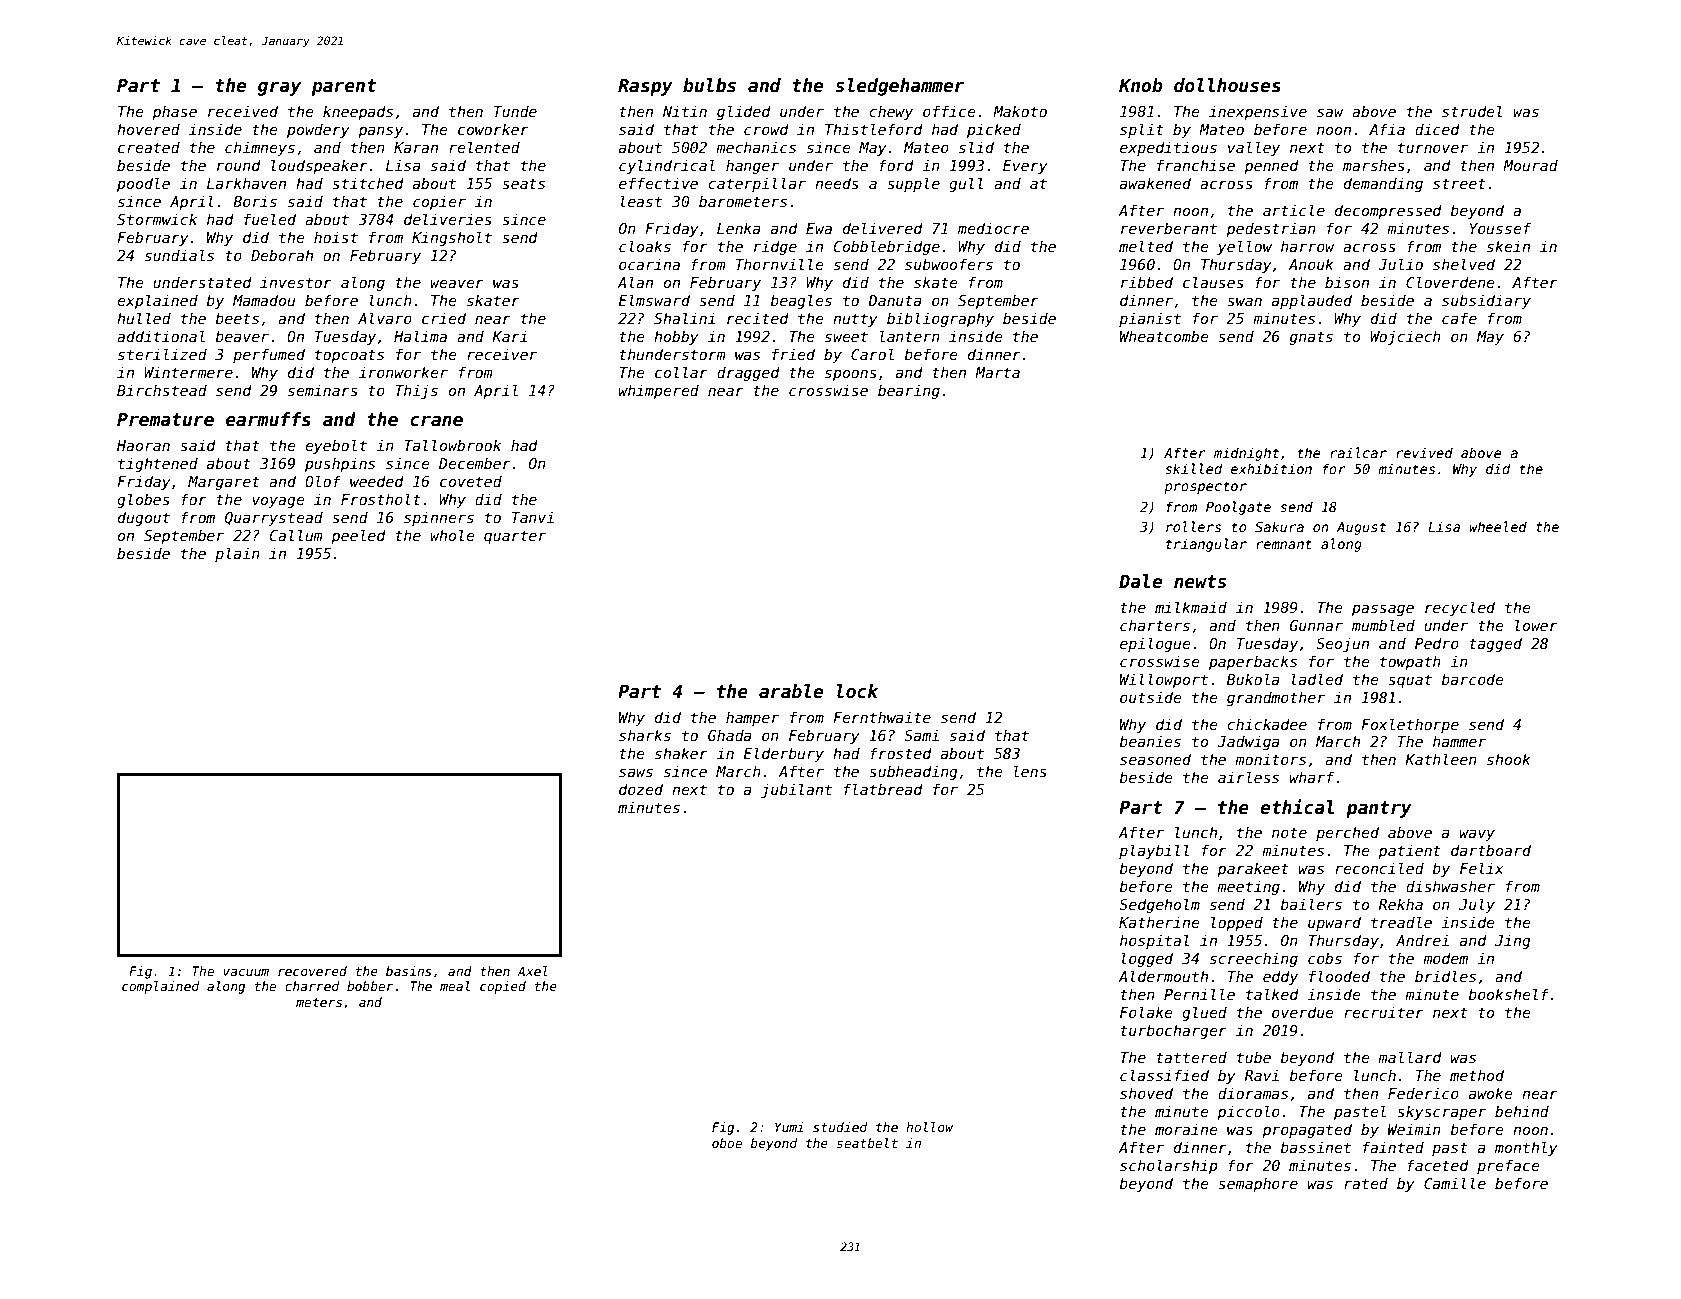 The height and width of the screenshot is (1299, 1681). I want to click on Thijs, so click(416, 391).
